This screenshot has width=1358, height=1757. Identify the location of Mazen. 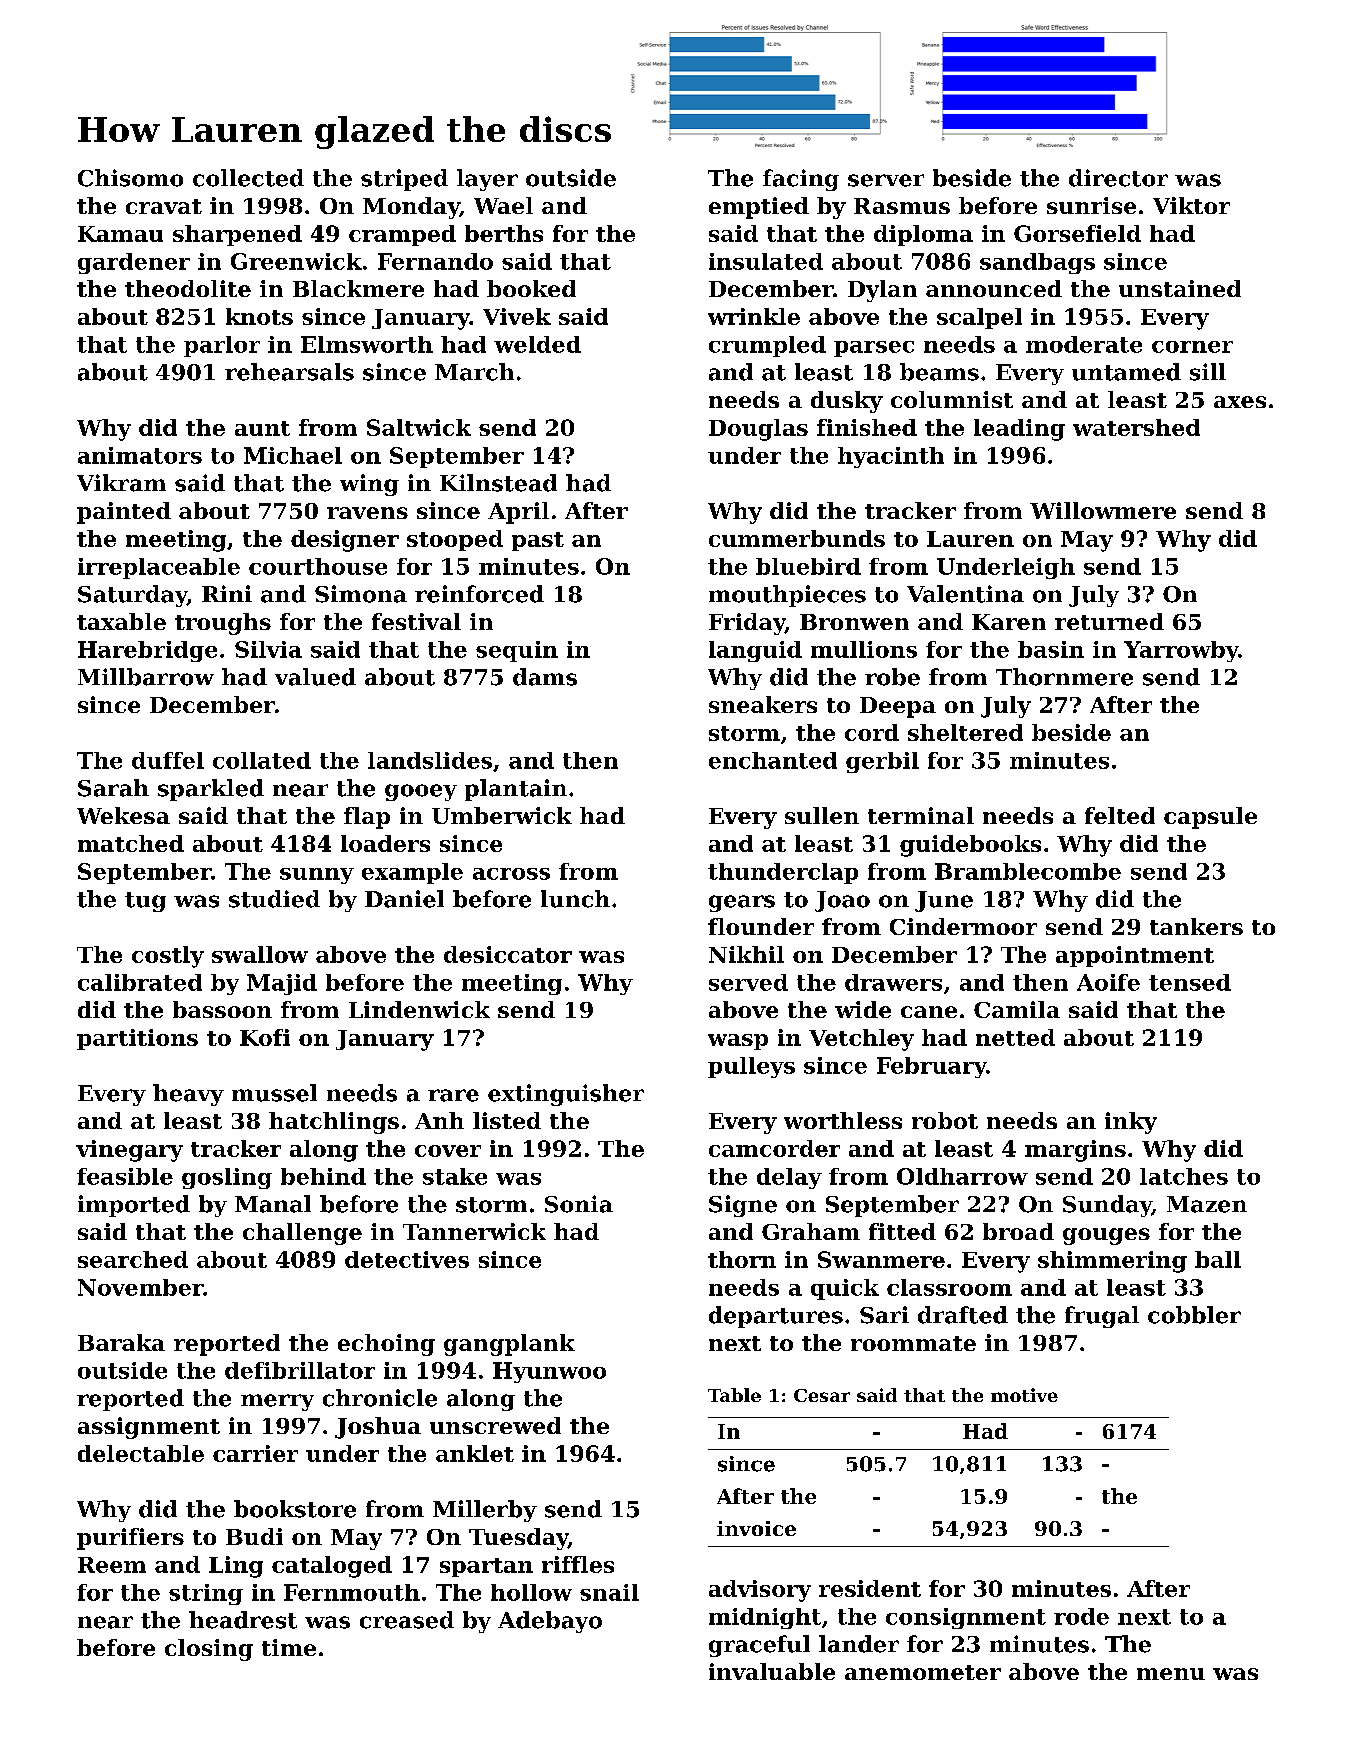
(1207, 1204).
